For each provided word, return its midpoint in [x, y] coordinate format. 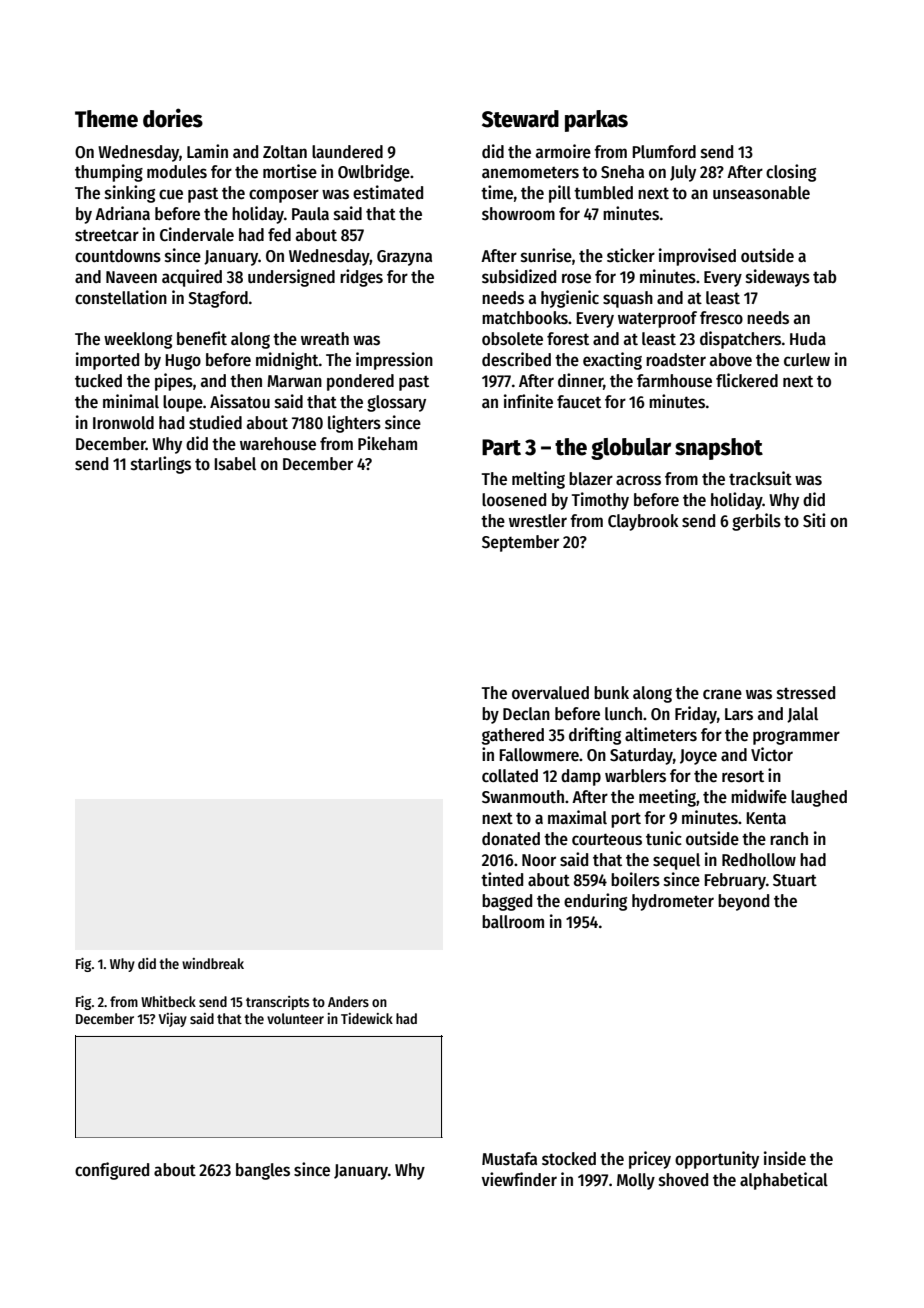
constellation [121, 297]
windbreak [213, 963]
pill [560, 194]
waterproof [657, 319]
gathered [513, 736]
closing [791, 173]
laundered [347, 152]
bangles [263, 1171]
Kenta [766, 818]
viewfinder [519, 1179]
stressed [806, 693]
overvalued [550, 693]
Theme [106, 119]
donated [511, 839]
